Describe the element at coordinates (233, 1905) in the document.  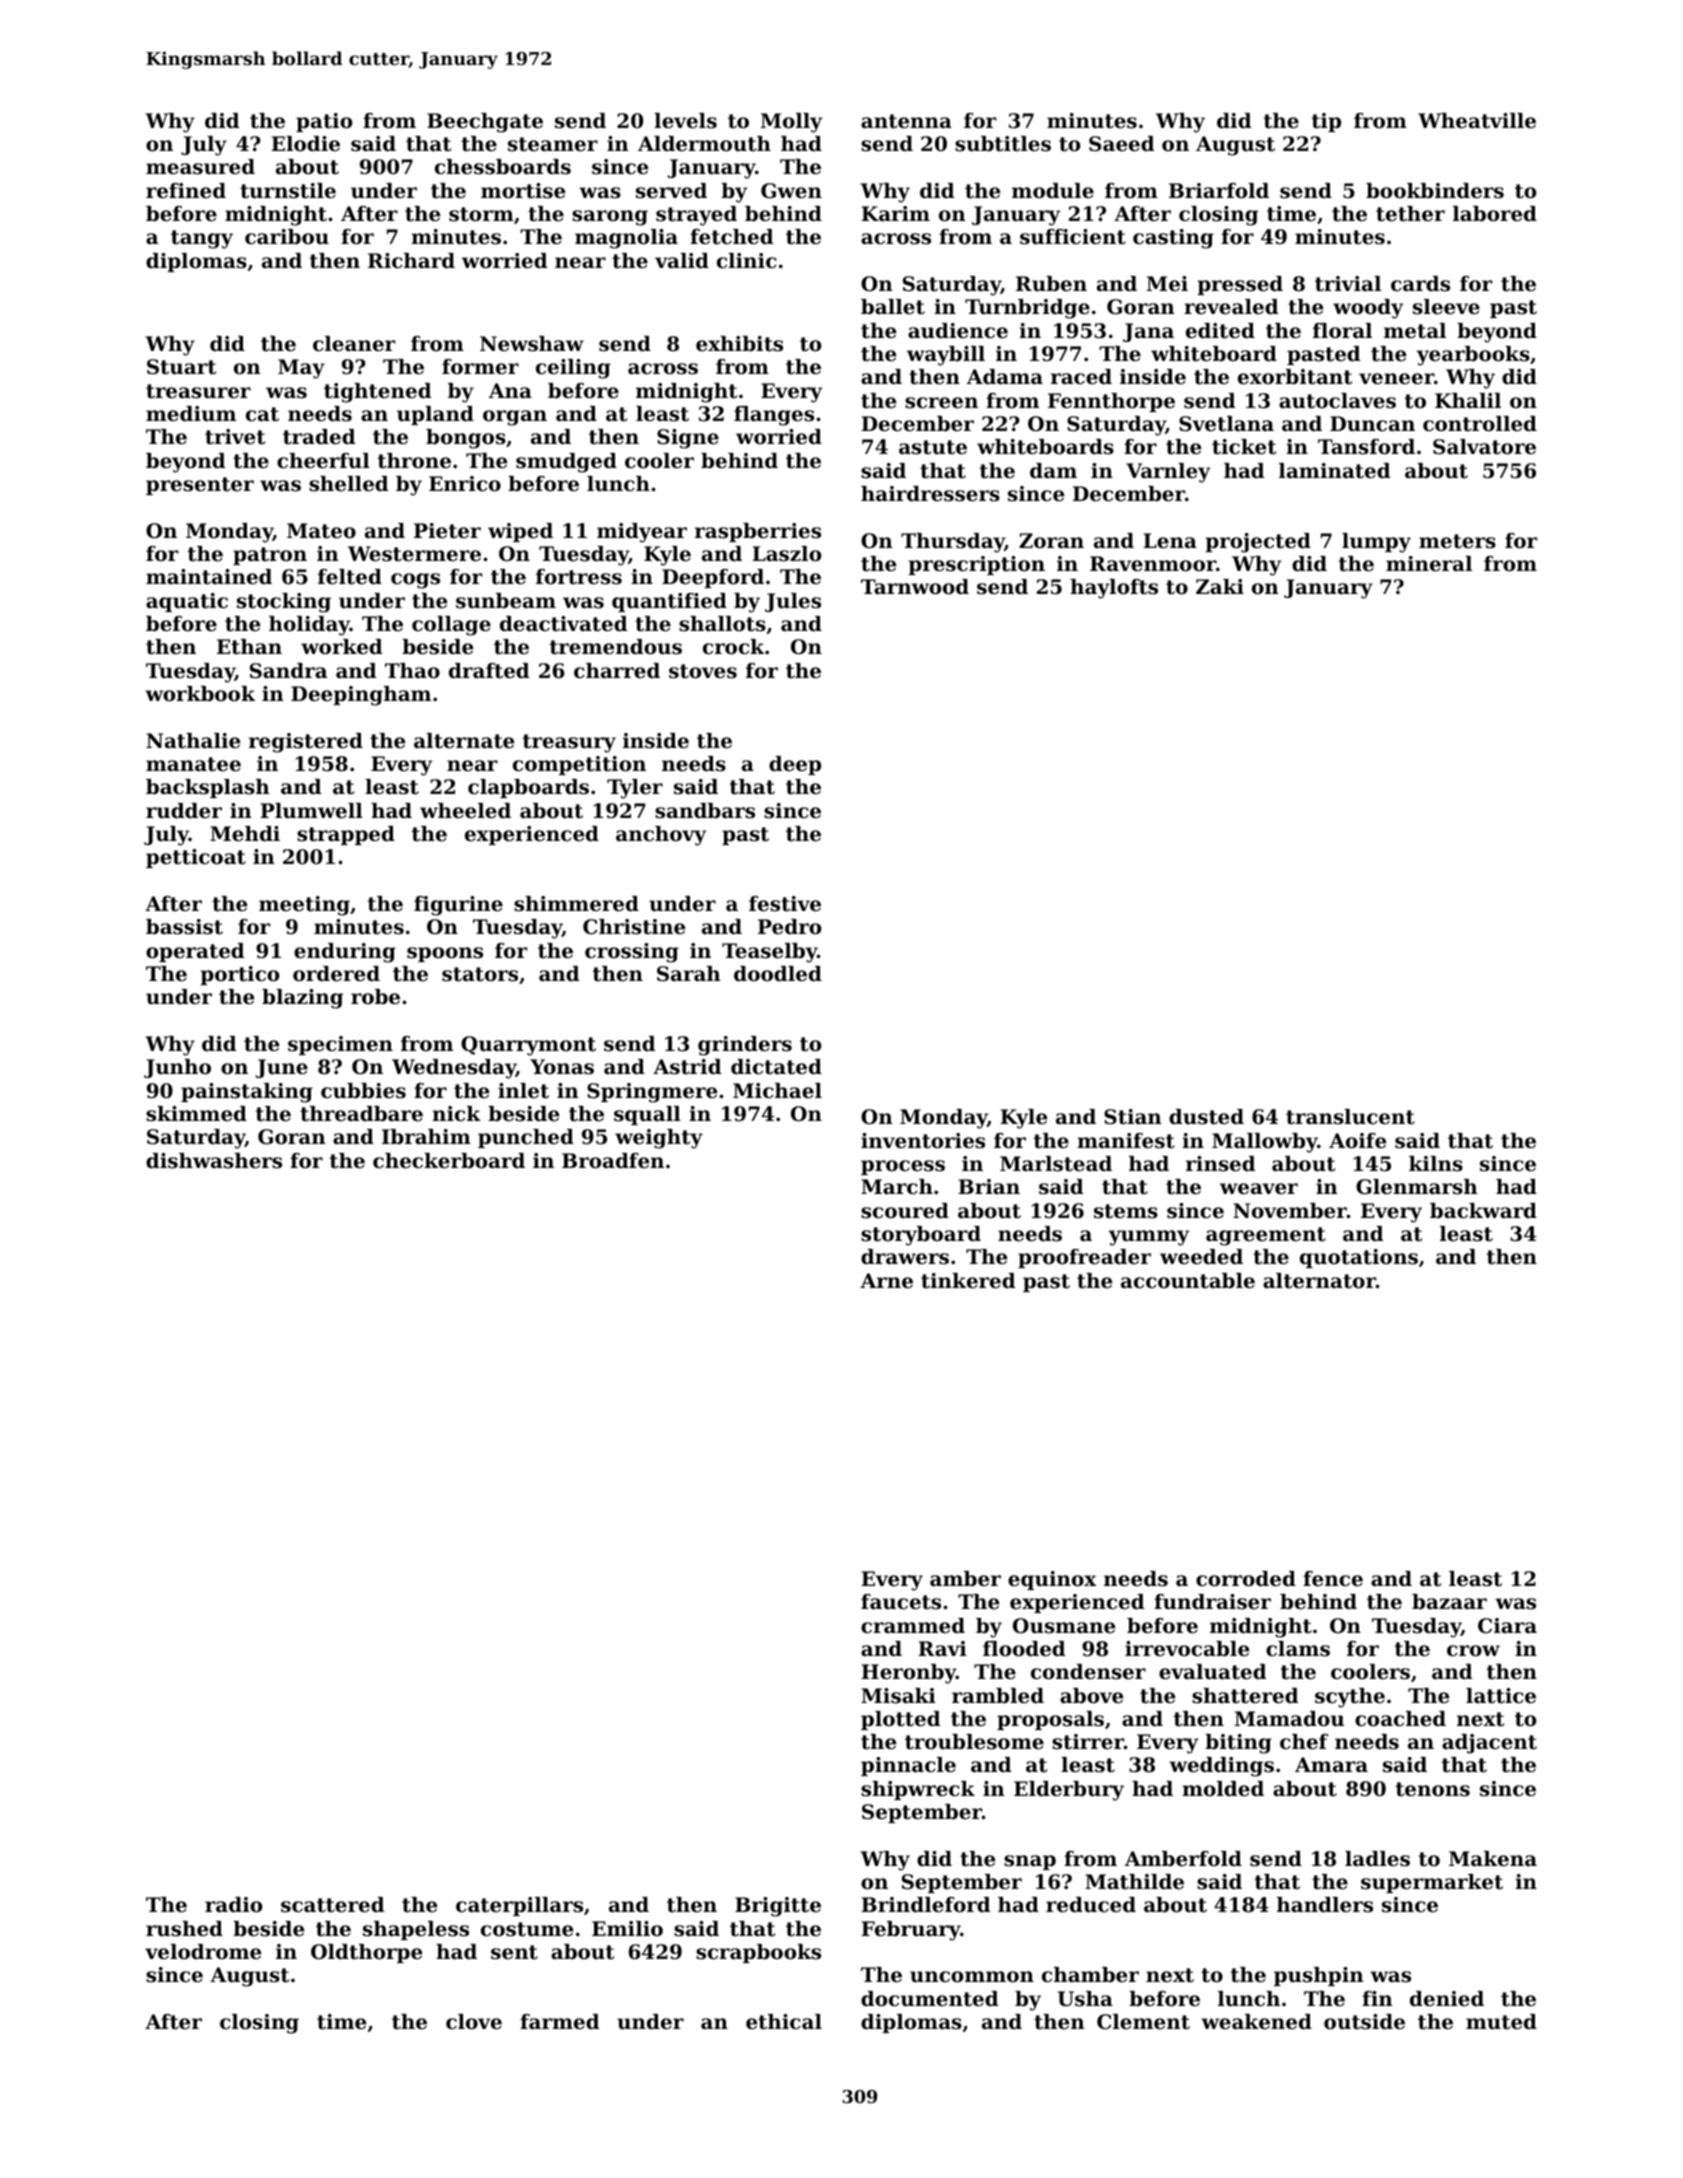
I see `radio` at that location.
